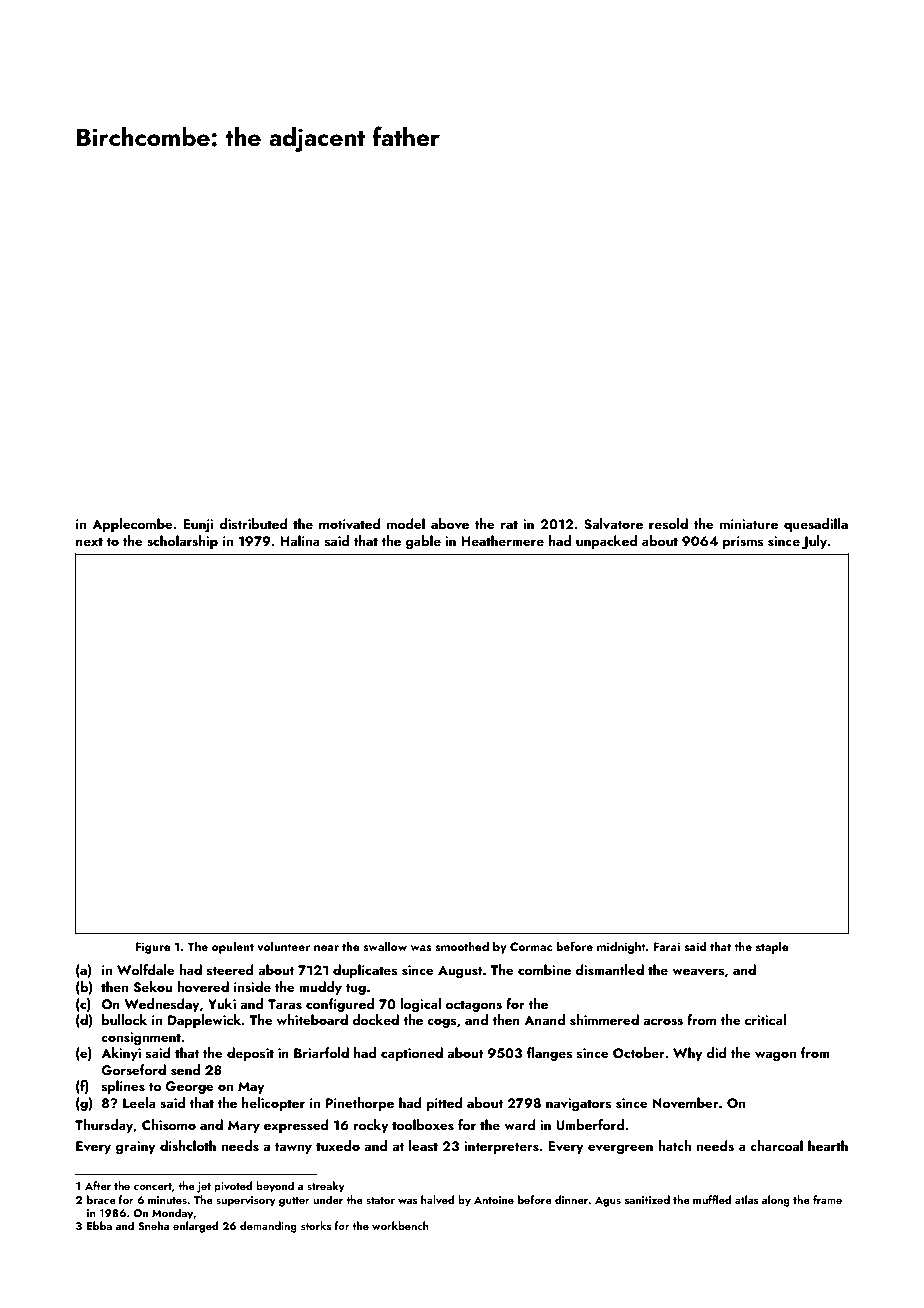 The image size is (924, 1308). What do you see at coordinates (132, 525) in the screenshot?
I see `Applecombe` at bounding box center [132, 525].
